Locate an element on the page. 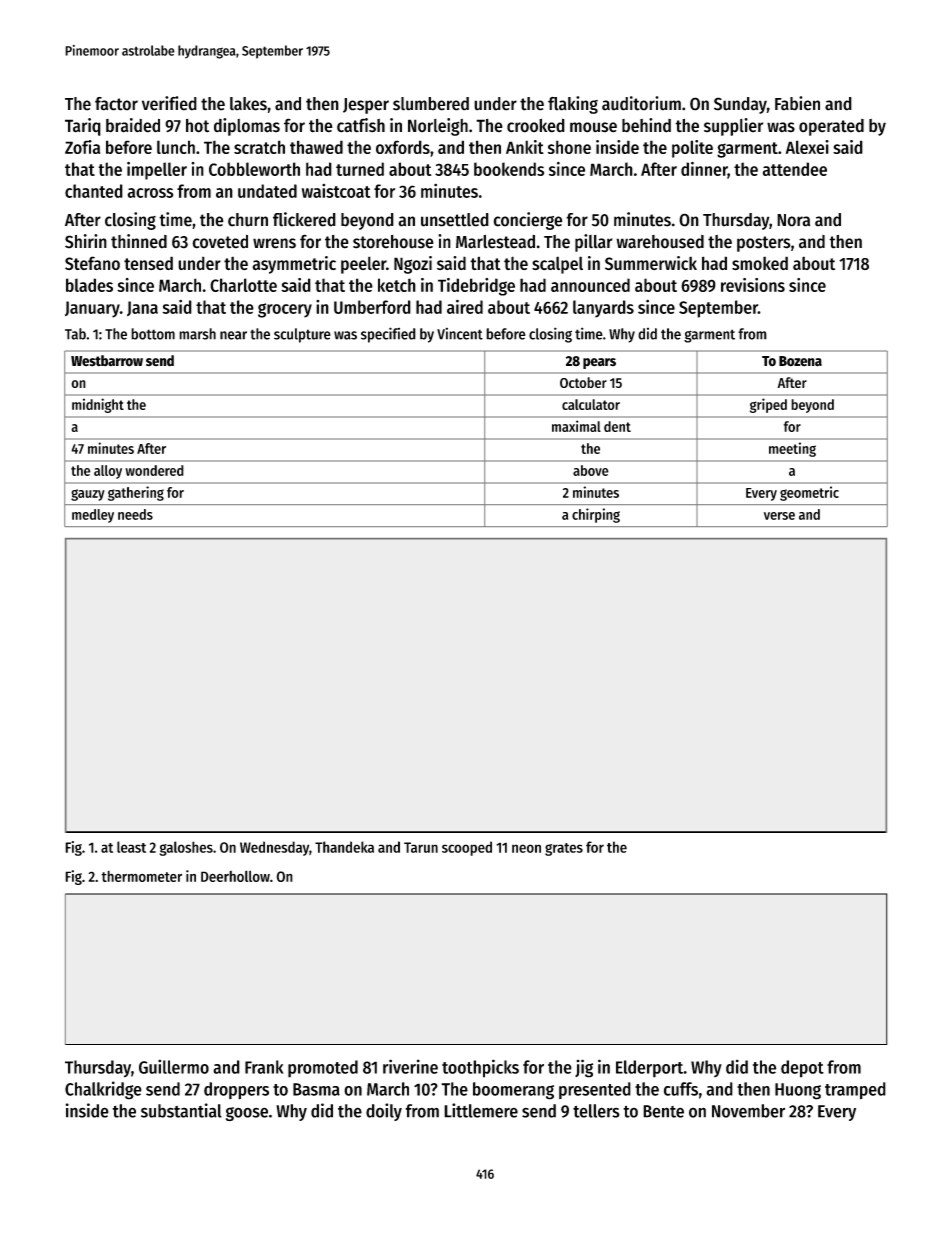 Image resolution: width=952 pixels, height=1233 pixels. neon is located at coordinates (526, 848).
